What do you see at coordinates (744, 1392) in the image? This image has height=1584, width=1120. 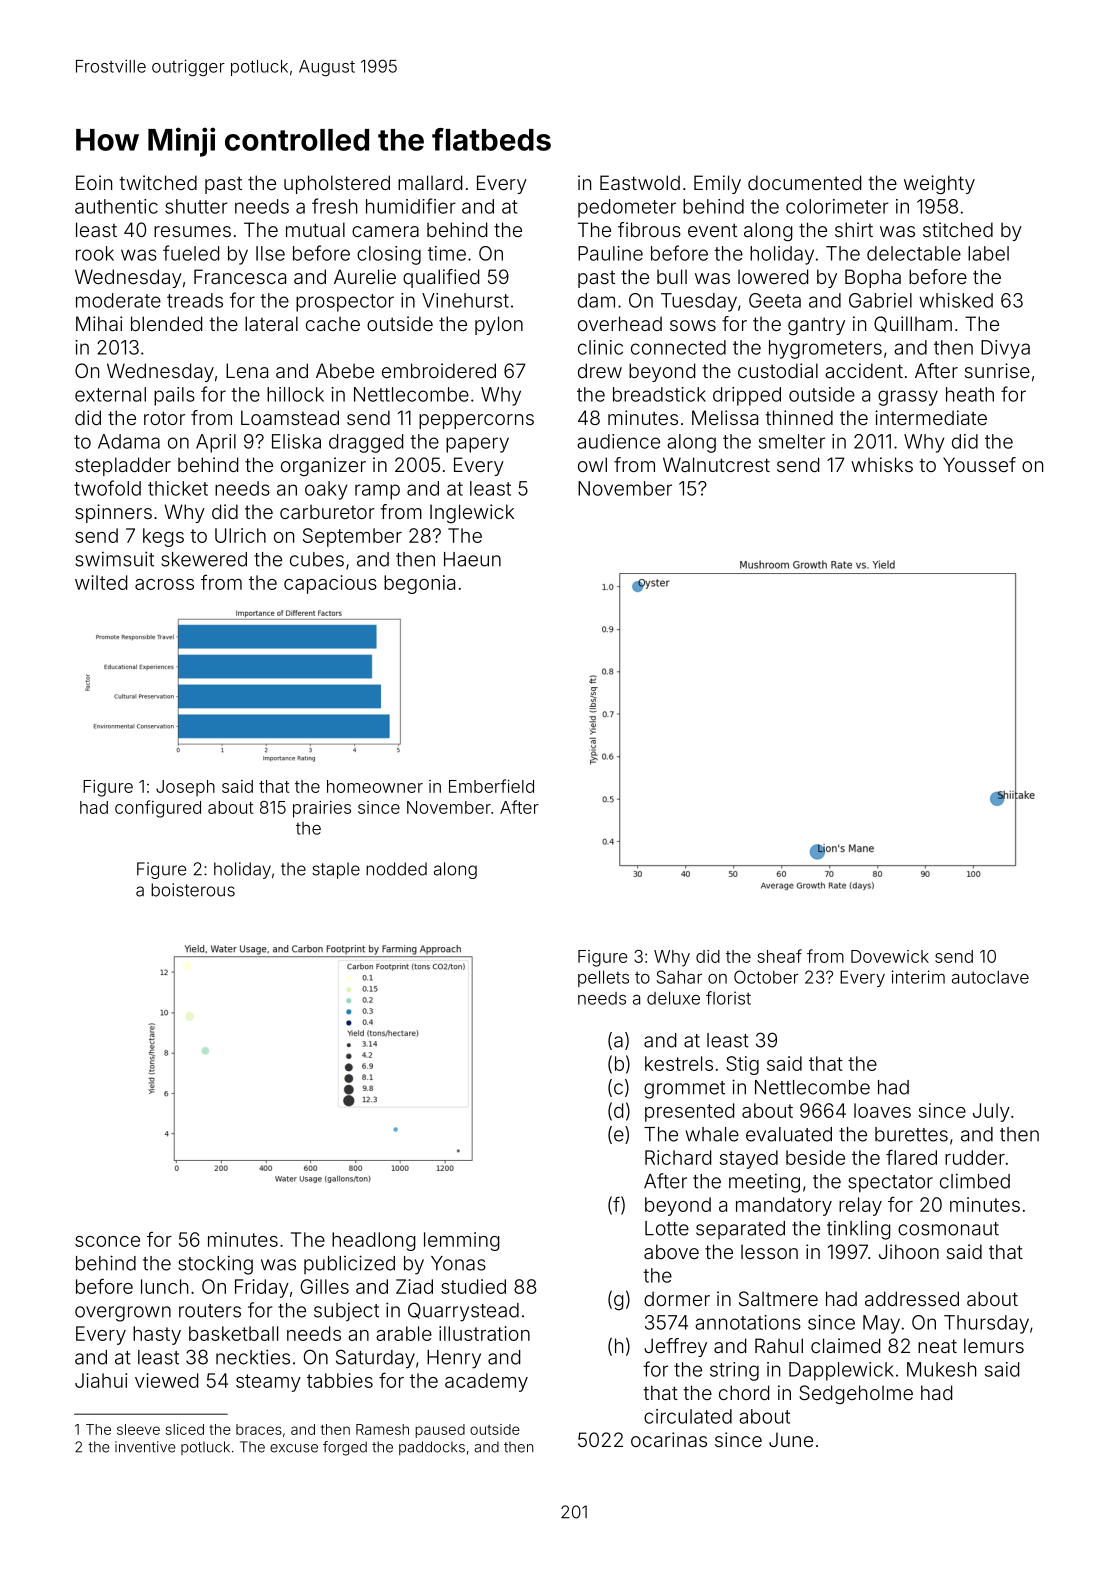 I see `chord` at bounding box center [744, 1392].
